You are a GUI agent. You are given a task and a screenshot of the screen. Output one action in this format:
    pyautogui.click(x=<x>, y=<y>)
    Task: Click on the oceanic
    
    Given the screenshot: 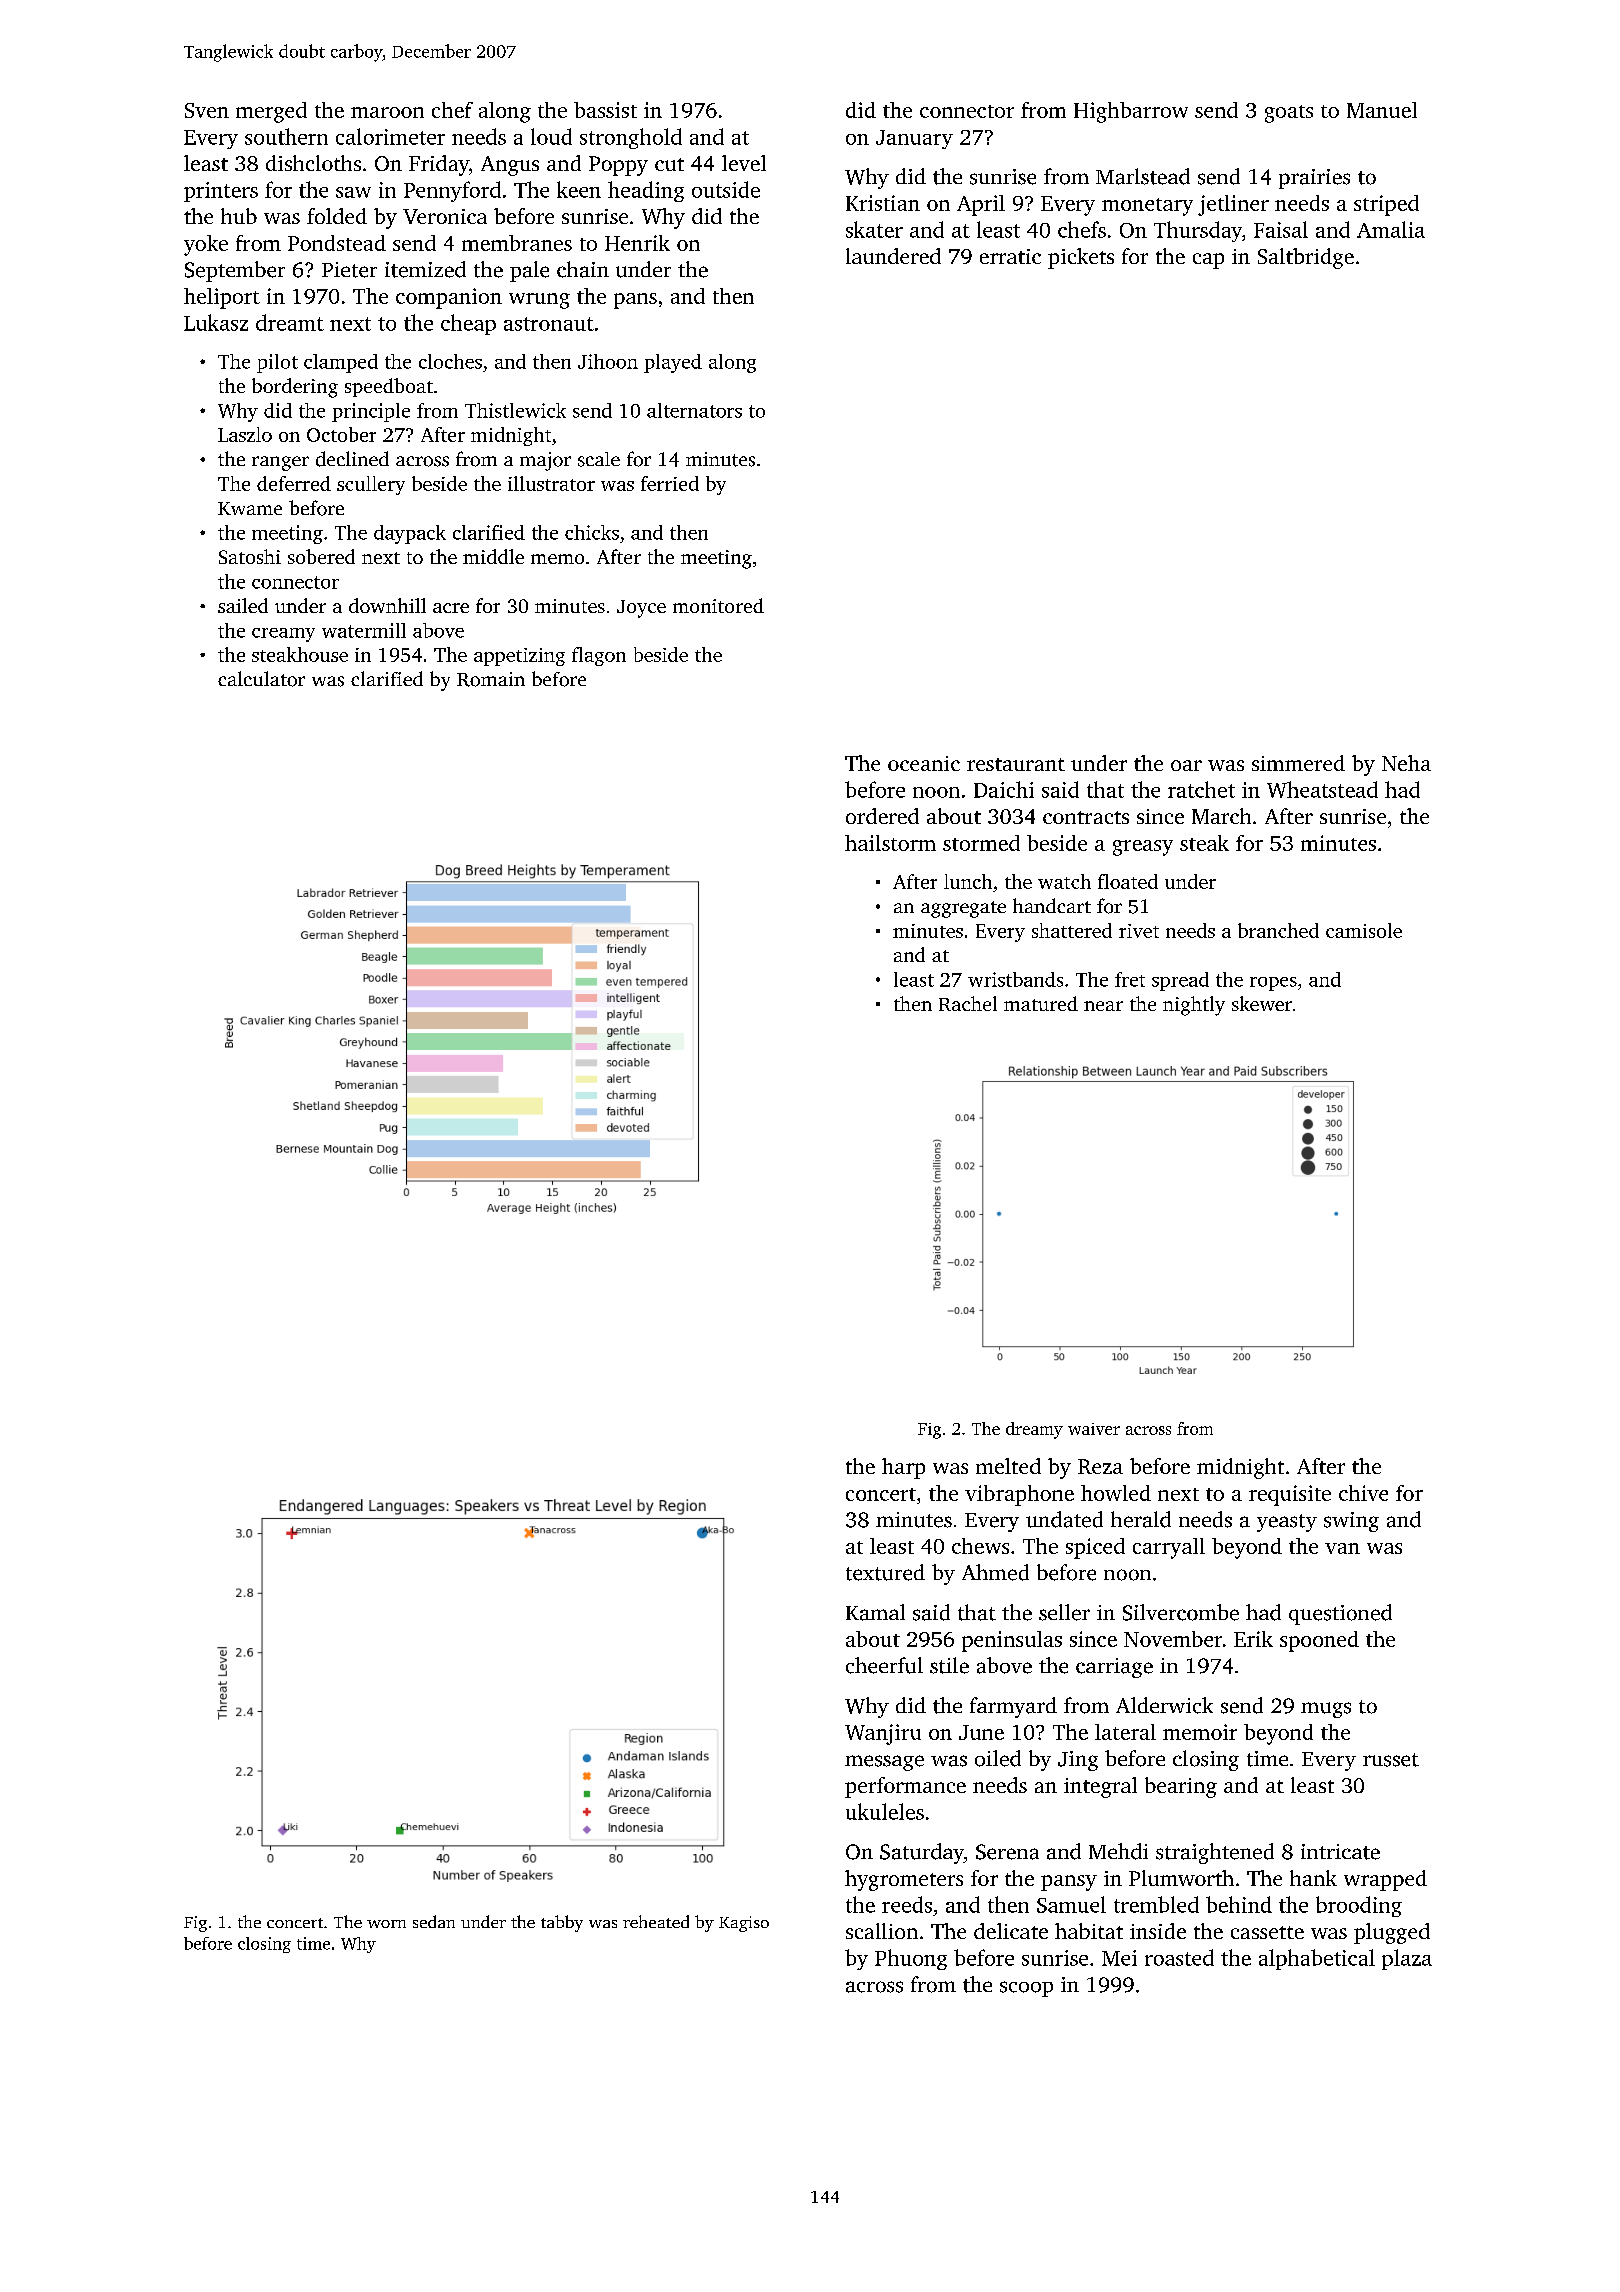 What is the action you would take?
    pyautogui.click(x=924, y=763)
